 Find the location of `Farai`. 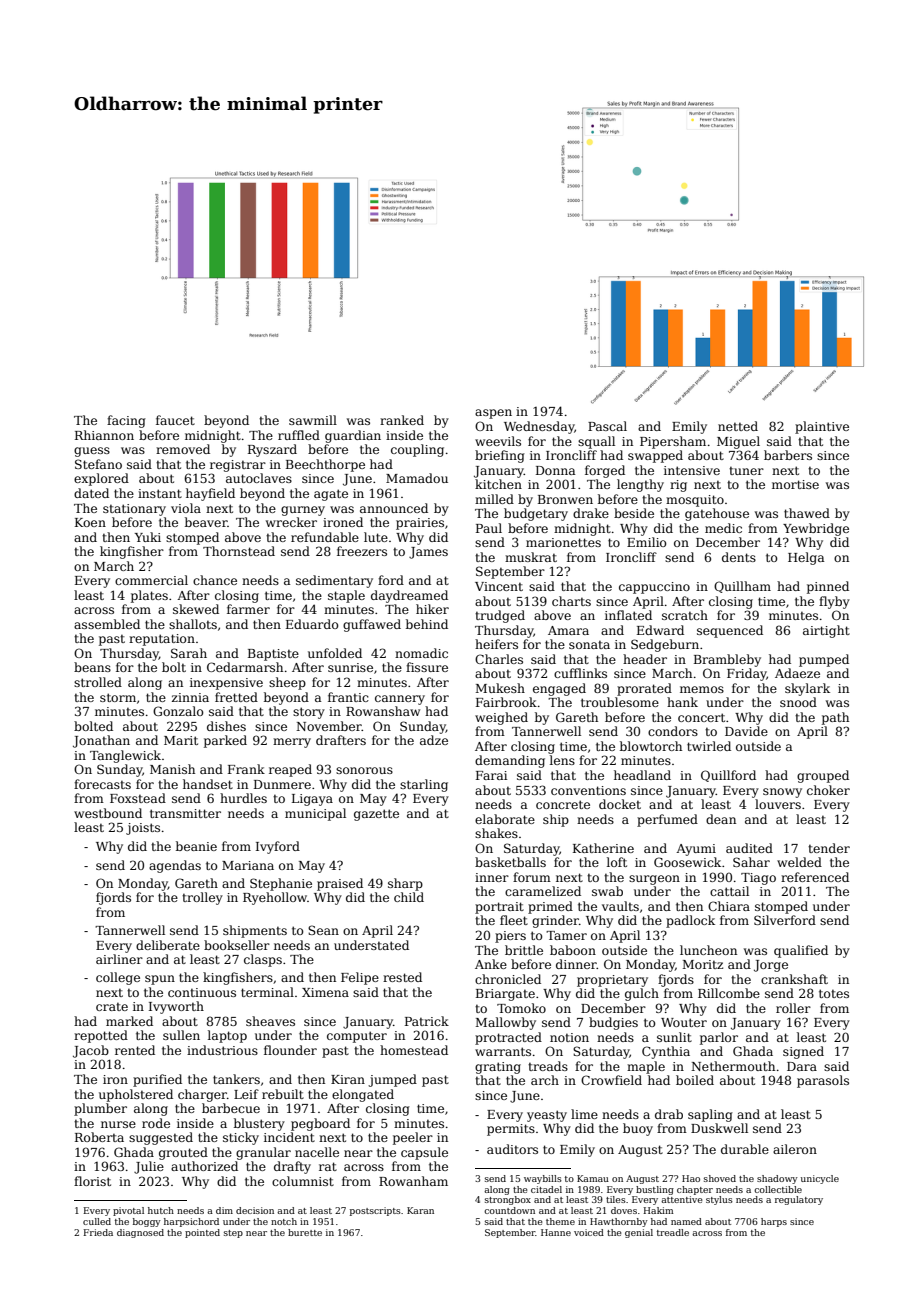

Farai is located at coordinates (491, 775).
